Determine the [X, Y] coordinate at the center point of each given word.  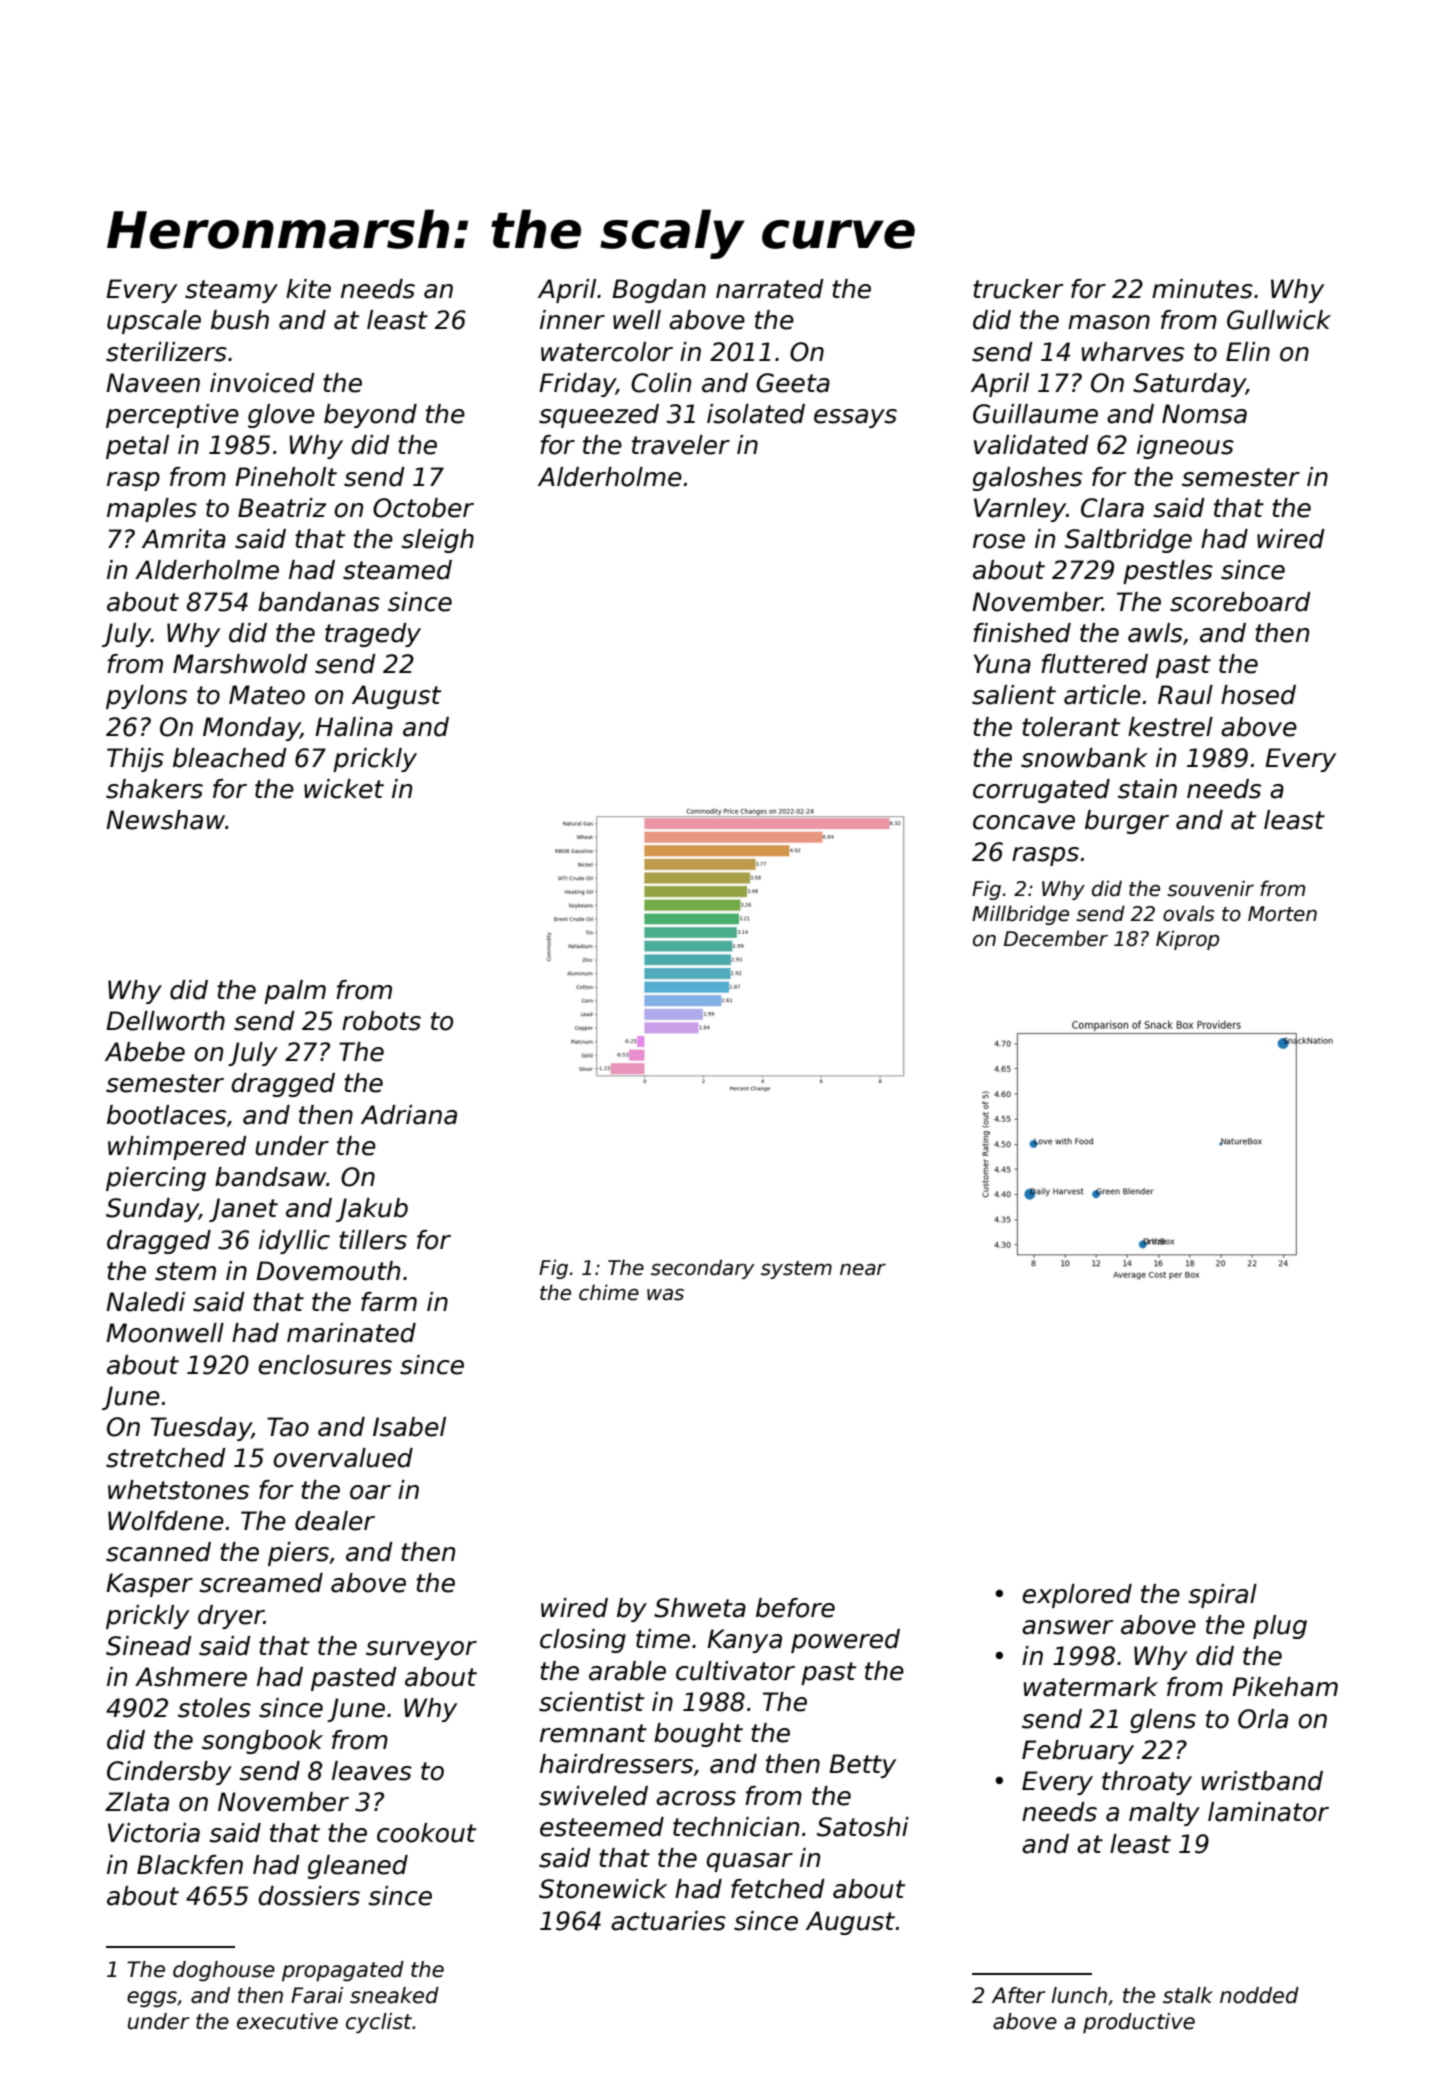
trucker [1018, 289]
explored [1077, 1596]
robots [381, 1021]
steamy [231, 291]
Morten [1282, 914]
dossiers [309, 1896]
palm [295, 992]
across [696, 1798]
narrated [770, 289]
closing [583, 1641]
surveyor [421, 1650]
